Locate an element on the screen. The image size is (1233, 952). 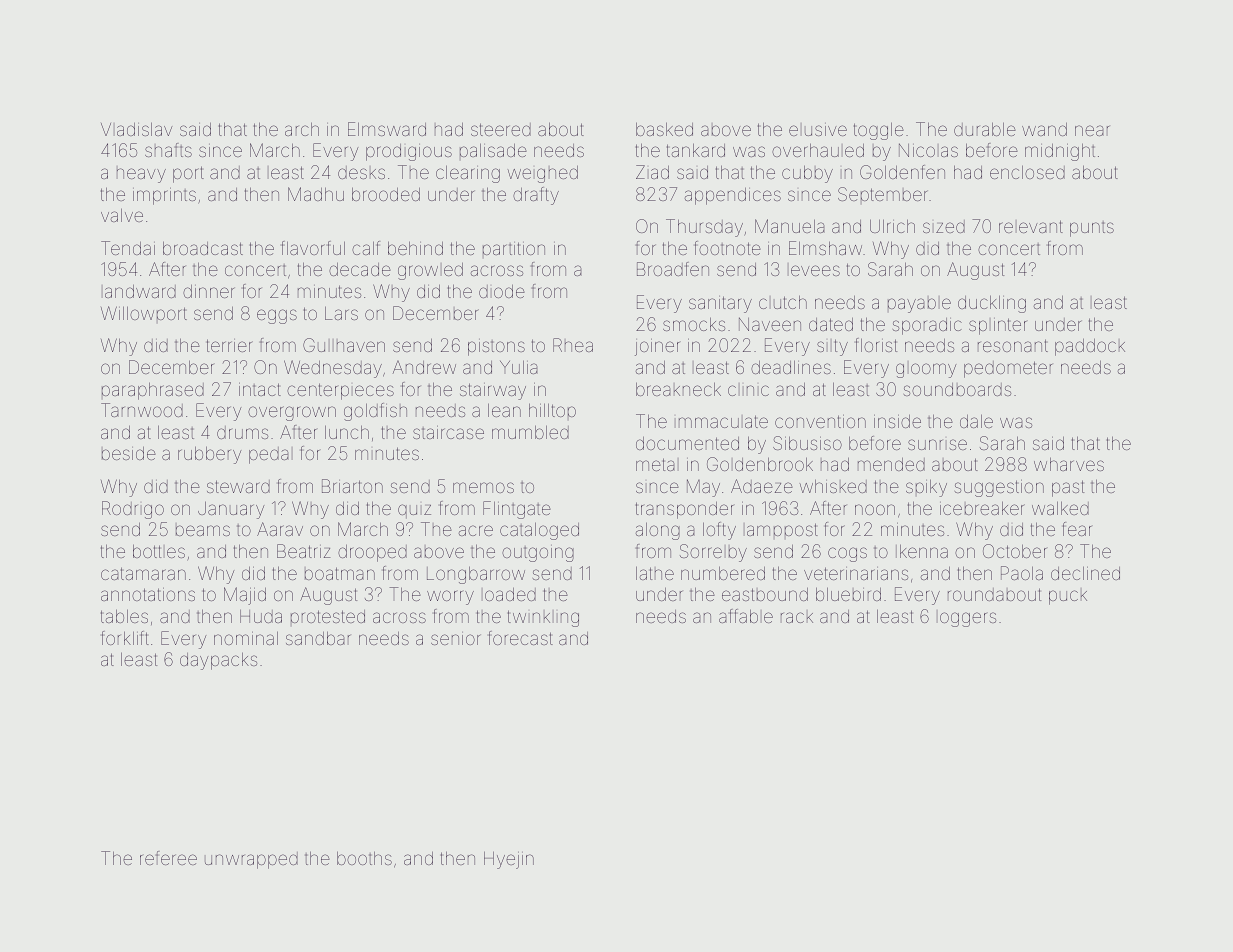
booths is located at coordinates (364, 858).
